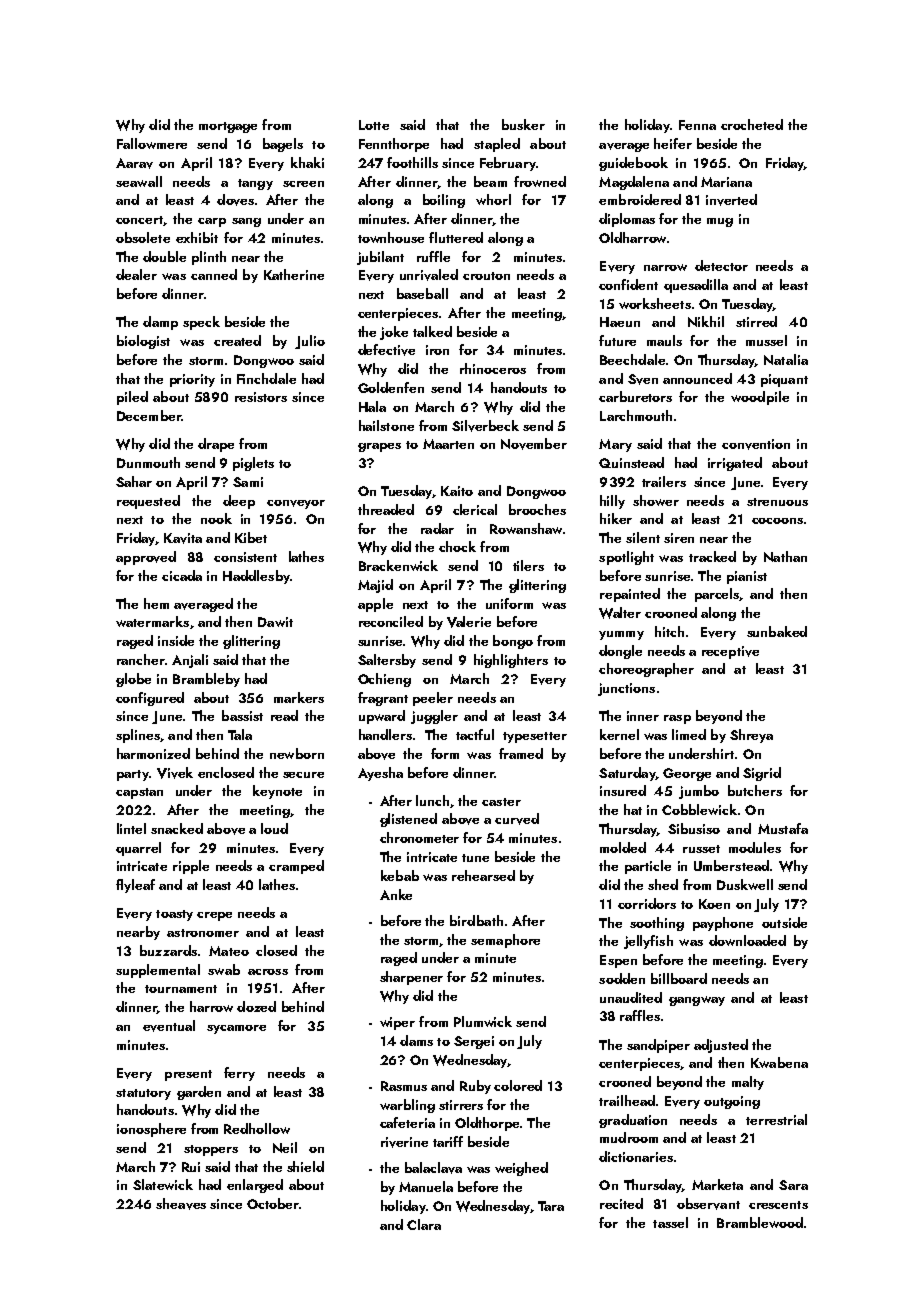 The height and width of the screenshot is (1308, 924). What do you see at coordinates (235, 200) in the screenshot?
I see `doves` at bounding box center [235, 200].
